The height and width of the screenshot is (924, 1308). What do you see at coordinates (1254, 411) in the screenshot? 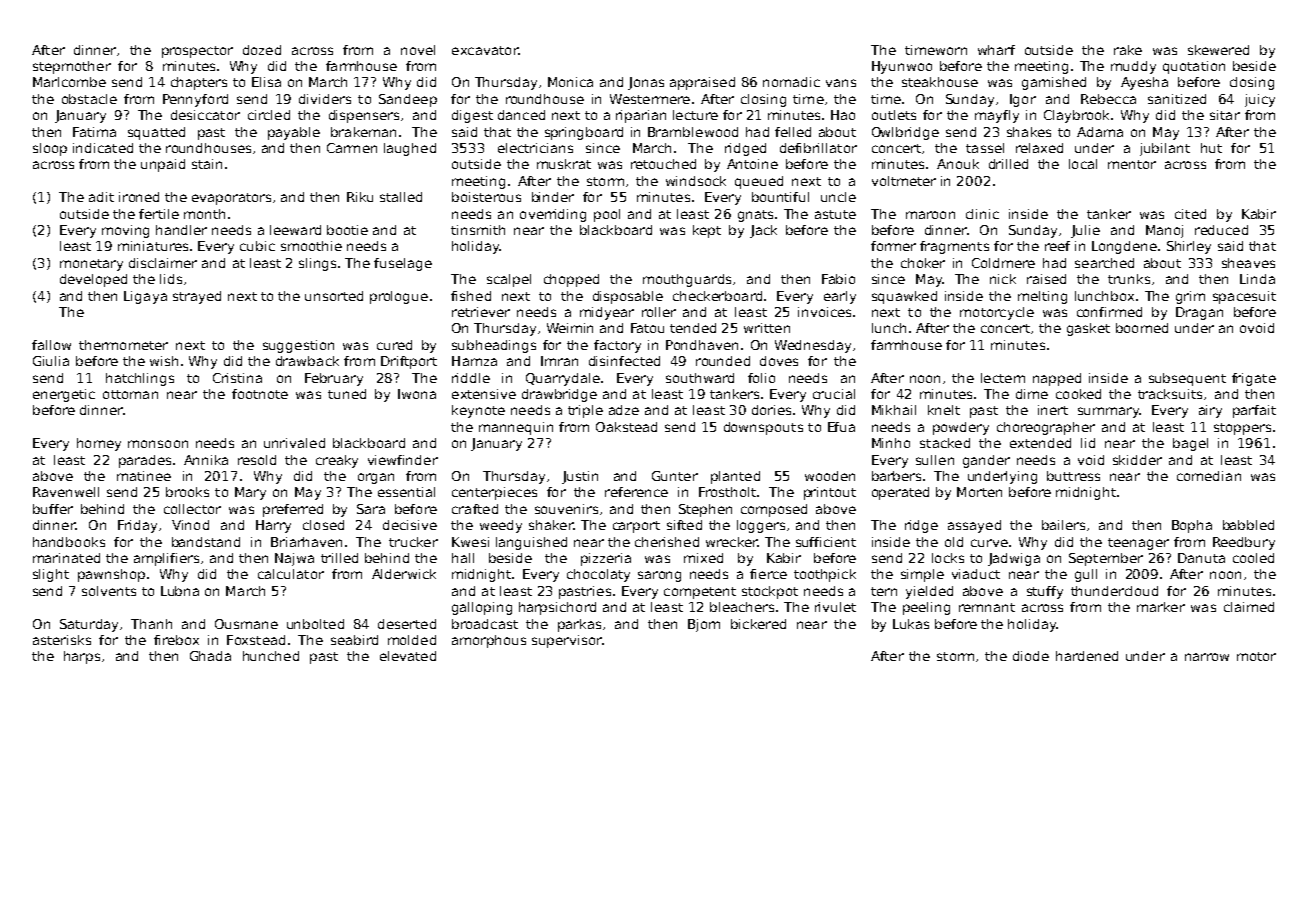
I see `parfait` at bounding box center [1254, 411].
